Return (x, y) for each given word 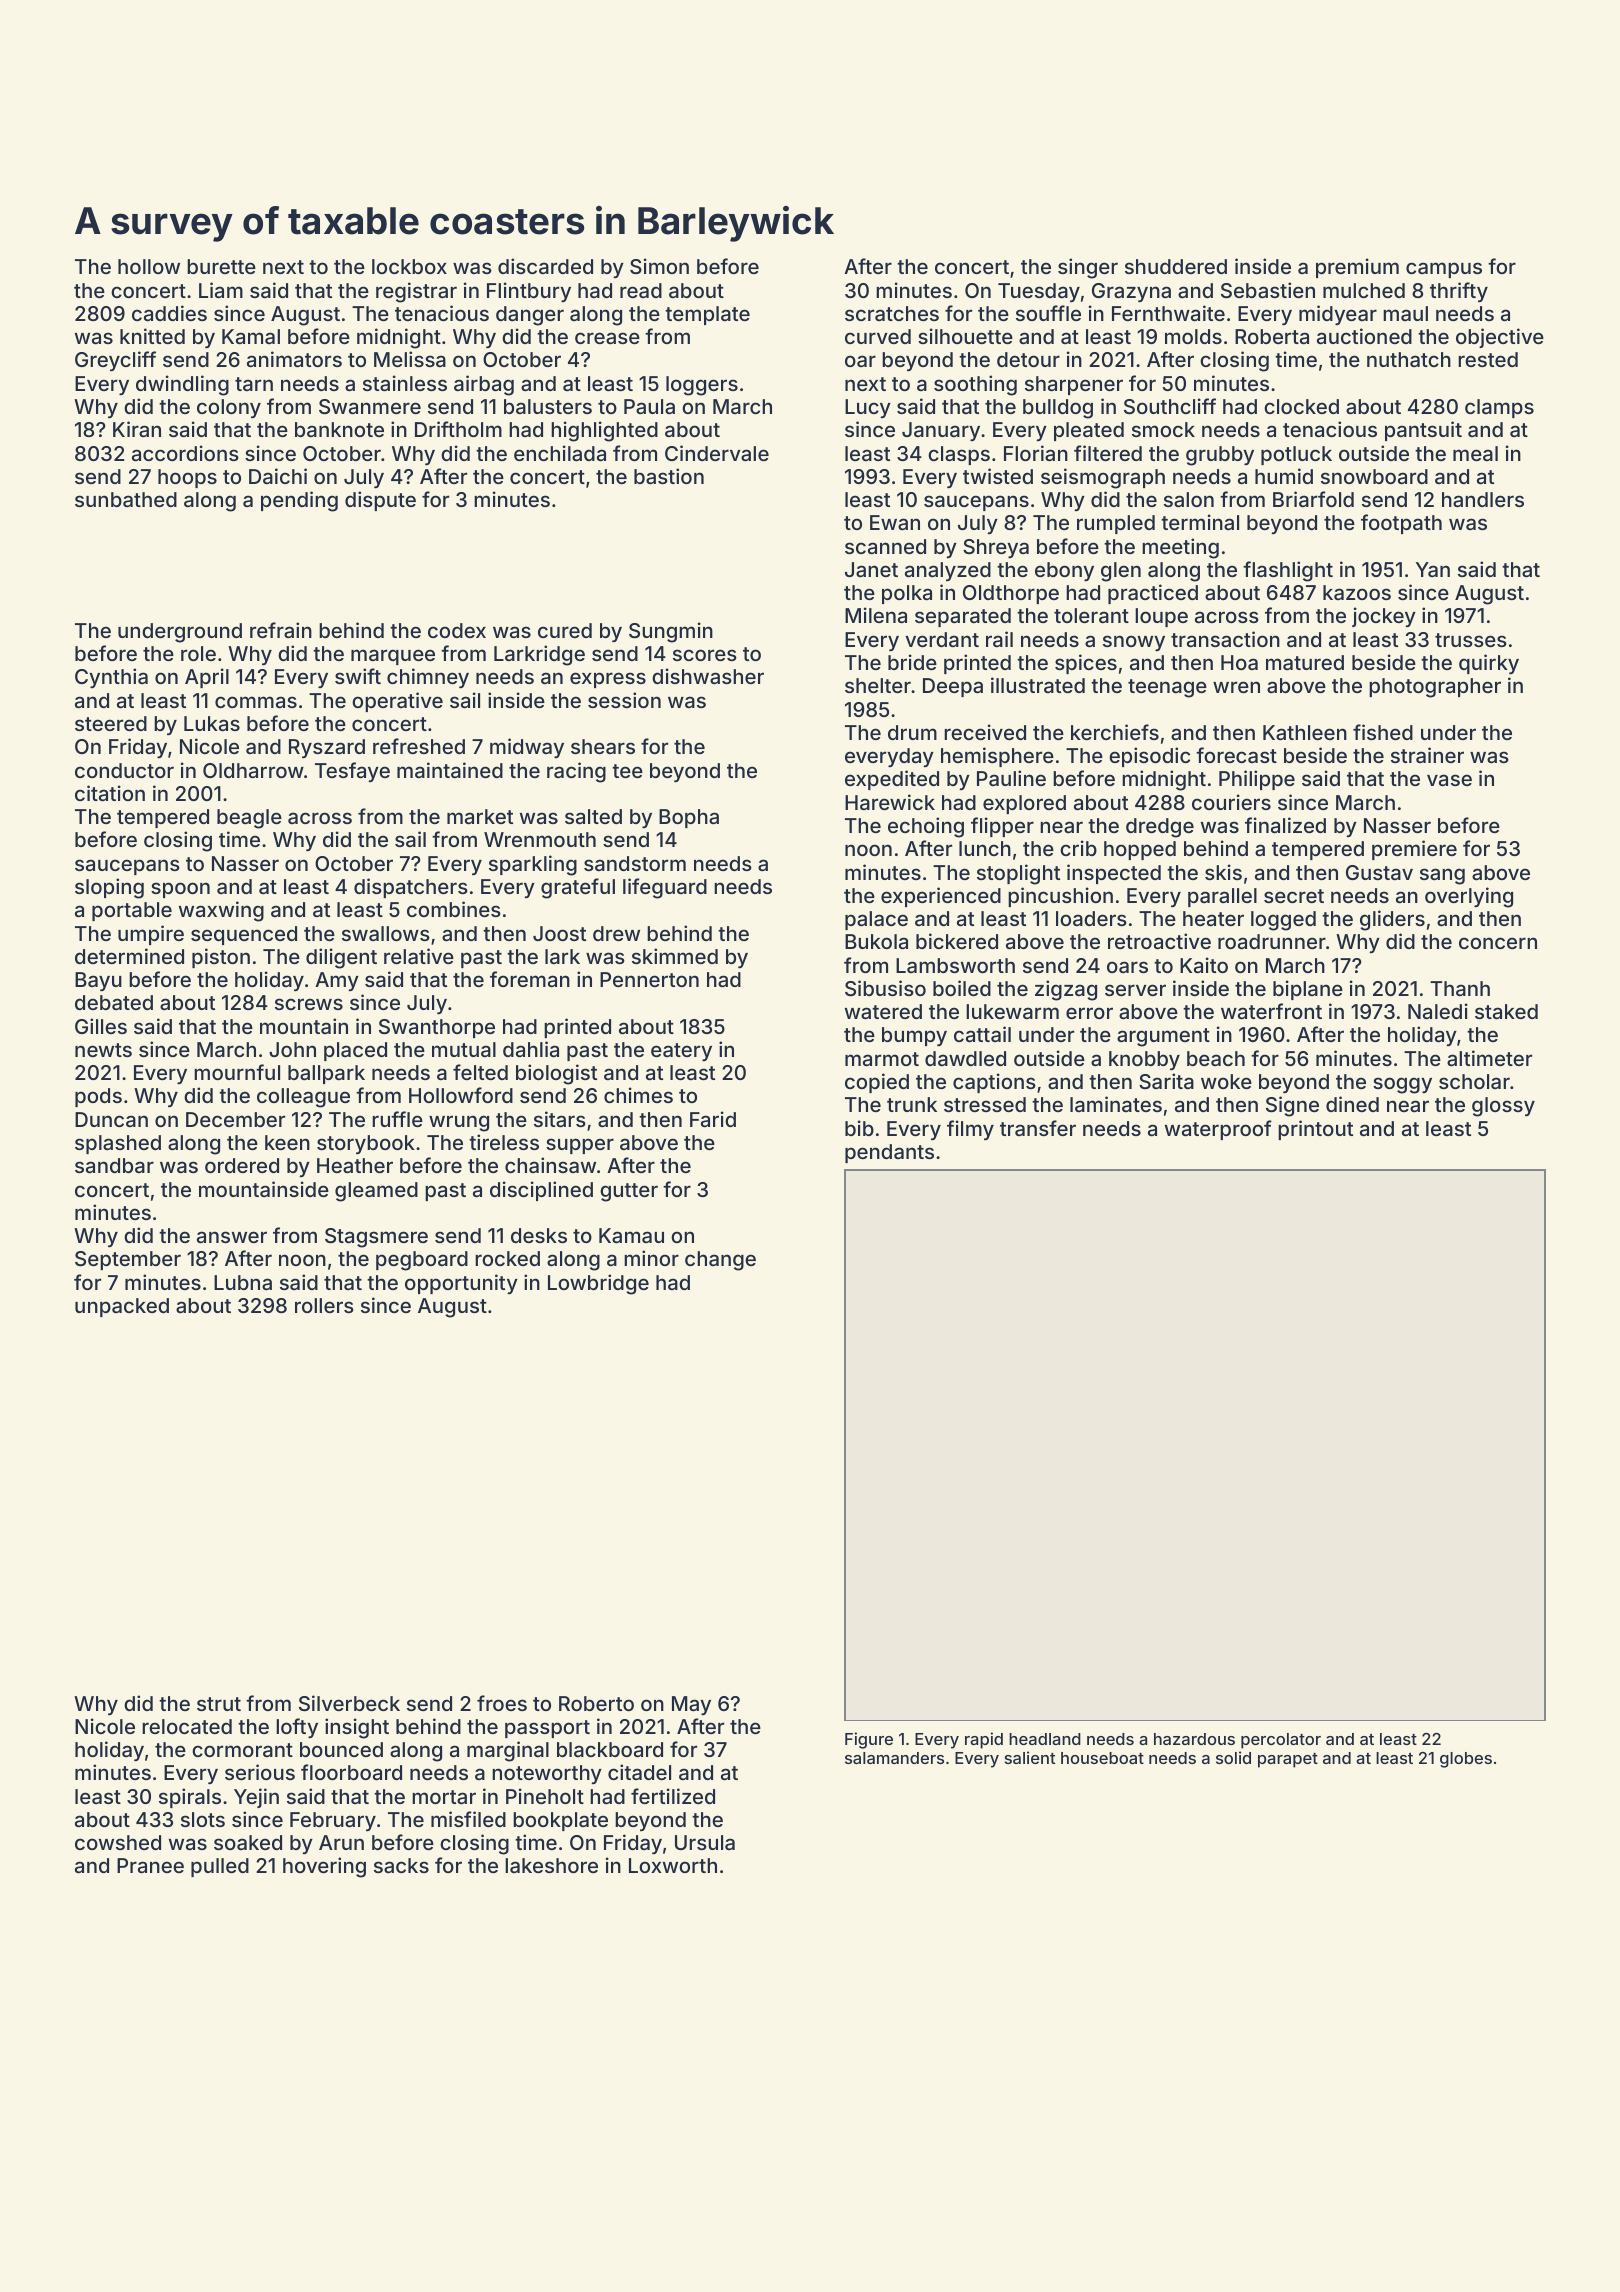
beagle (249, 819)
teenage (1167, 688)
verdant (942, 639)
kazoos (1357, 592)
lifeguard (665, 888)
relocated (187, 1726)
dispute (380, 501)
